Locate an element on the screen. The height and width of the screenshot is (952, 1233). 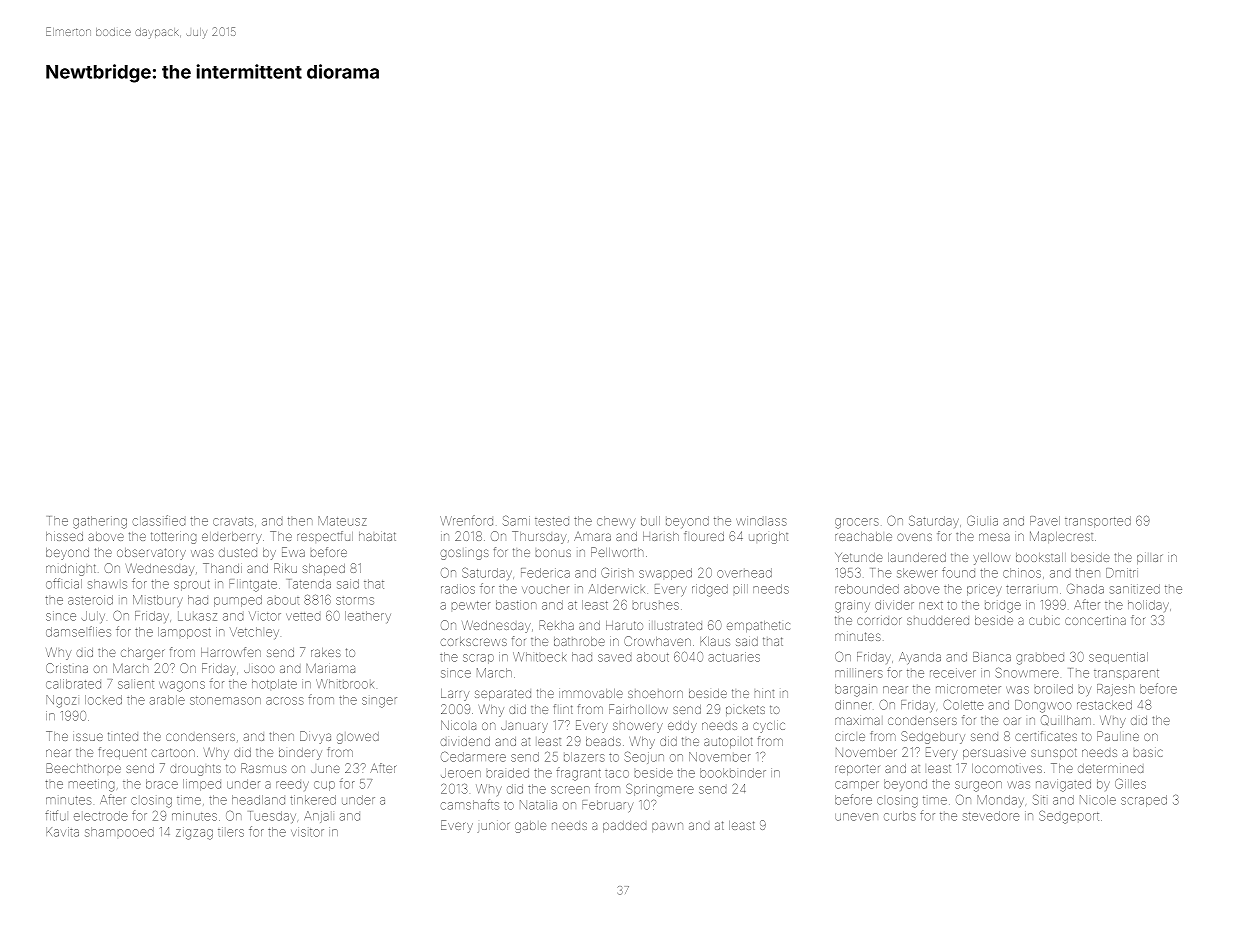
sunspot is located at coordinates (1054, 753).
